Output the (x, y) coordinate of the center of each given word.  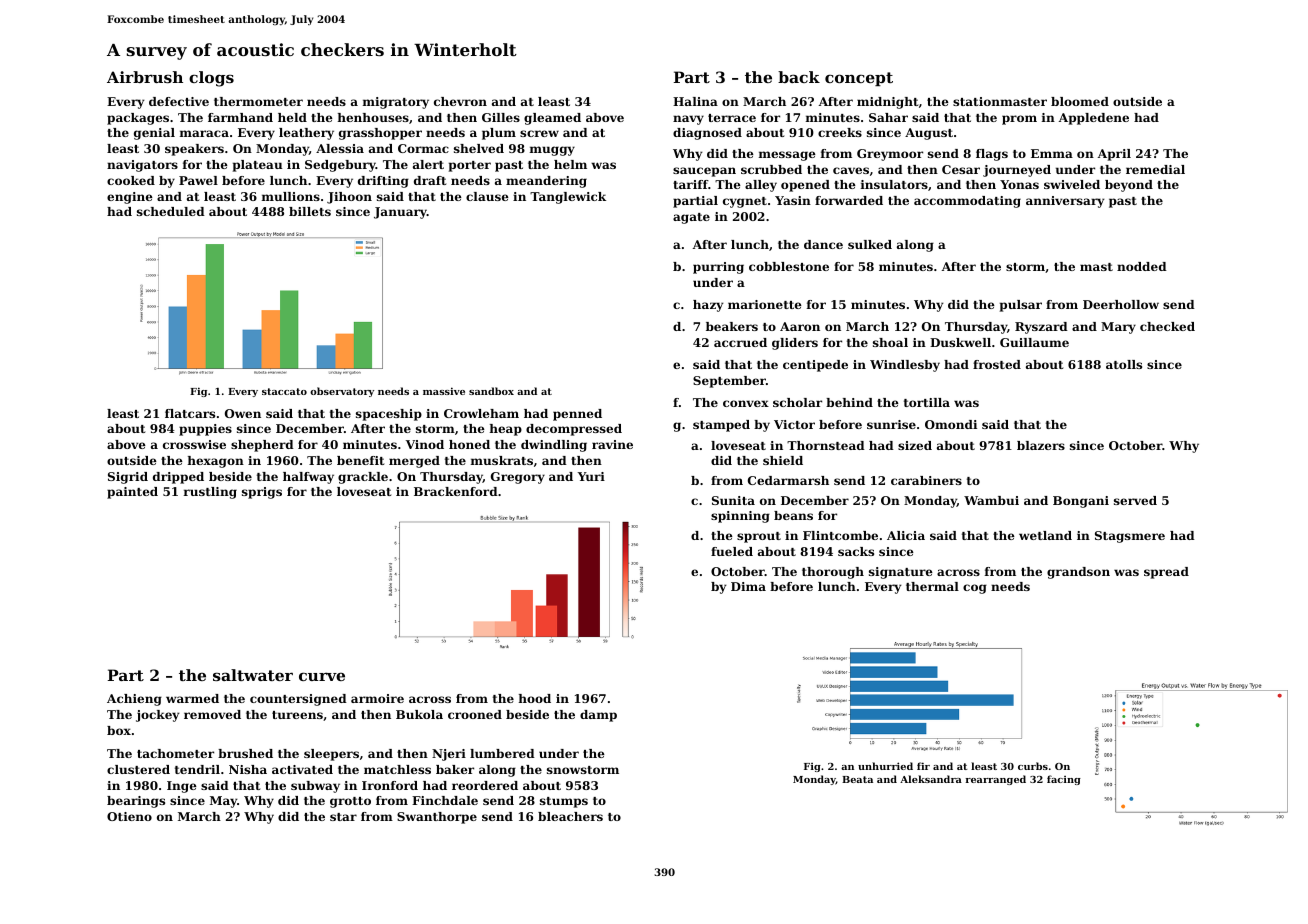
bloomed (1080, 101)
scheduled (171, 211)
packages (138, 119)
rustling (210, 493)
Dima (748, 586)
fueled (732, 551)
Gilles (501, 117)
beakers (732, 326)
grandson (1078, 573)
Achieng (134, 700)
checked (1167, 326)
